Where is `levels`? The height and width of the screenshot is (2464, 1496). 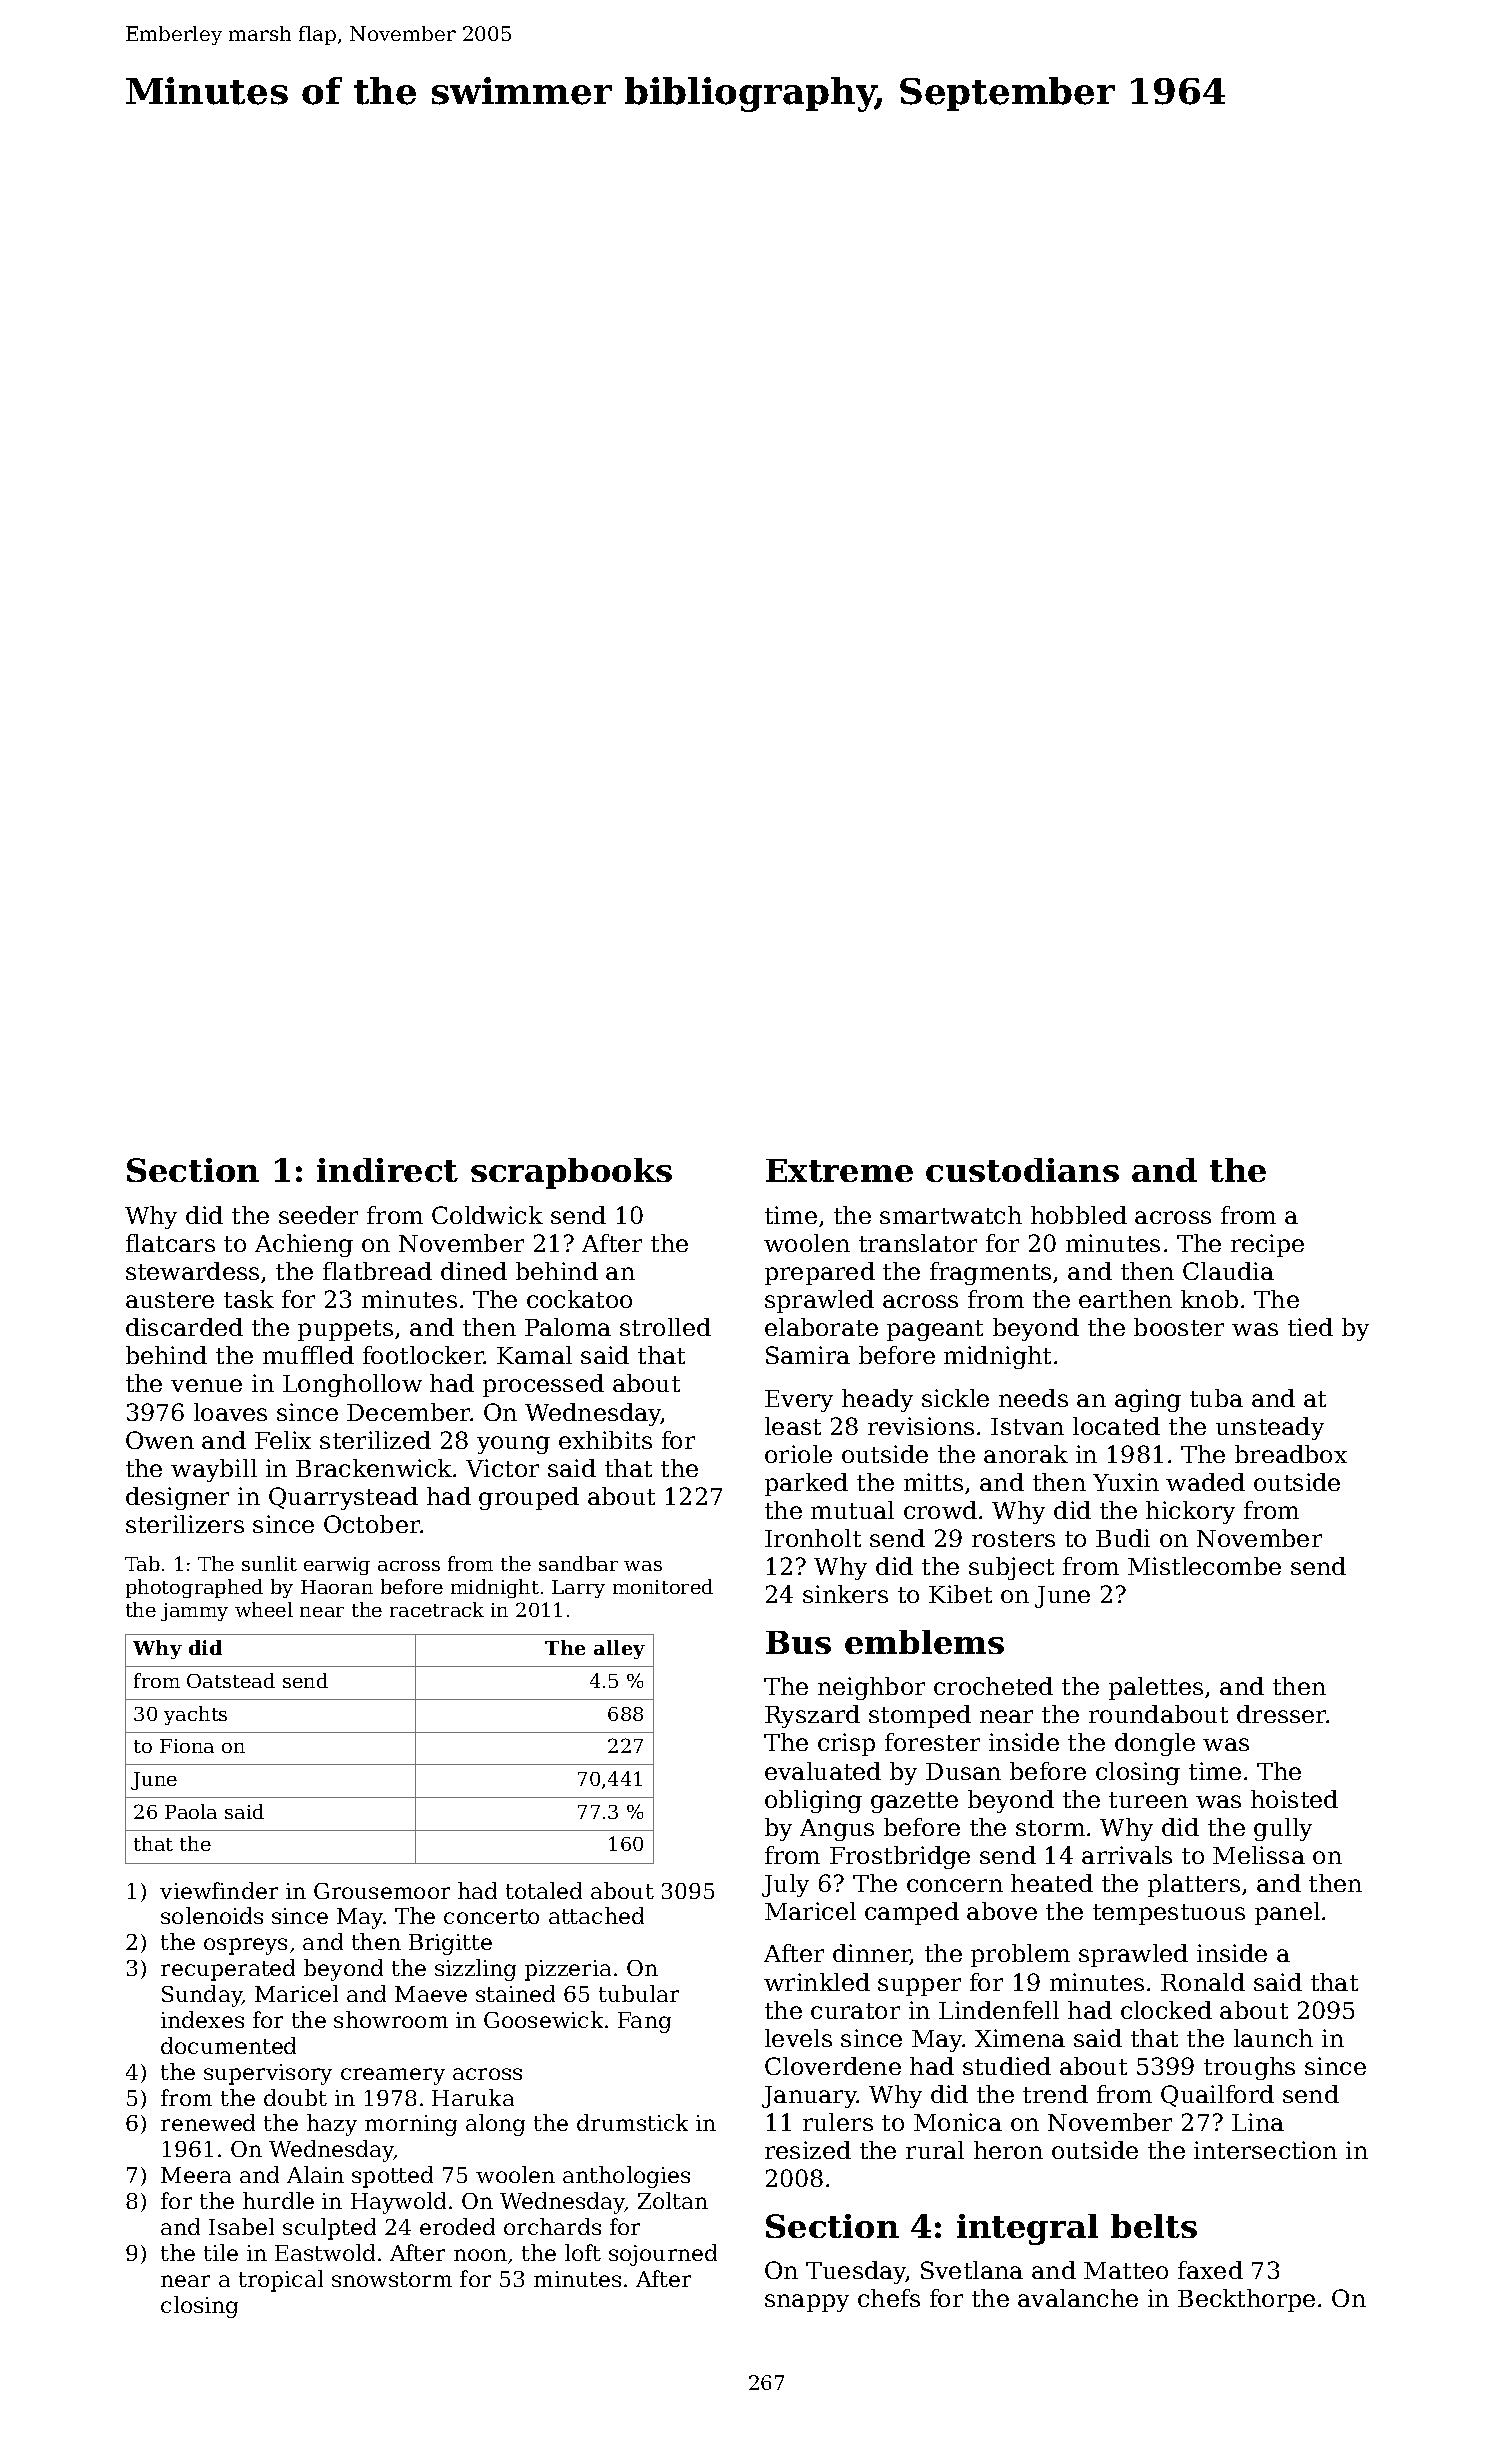 levels is located at coordinates (798, 2038).
